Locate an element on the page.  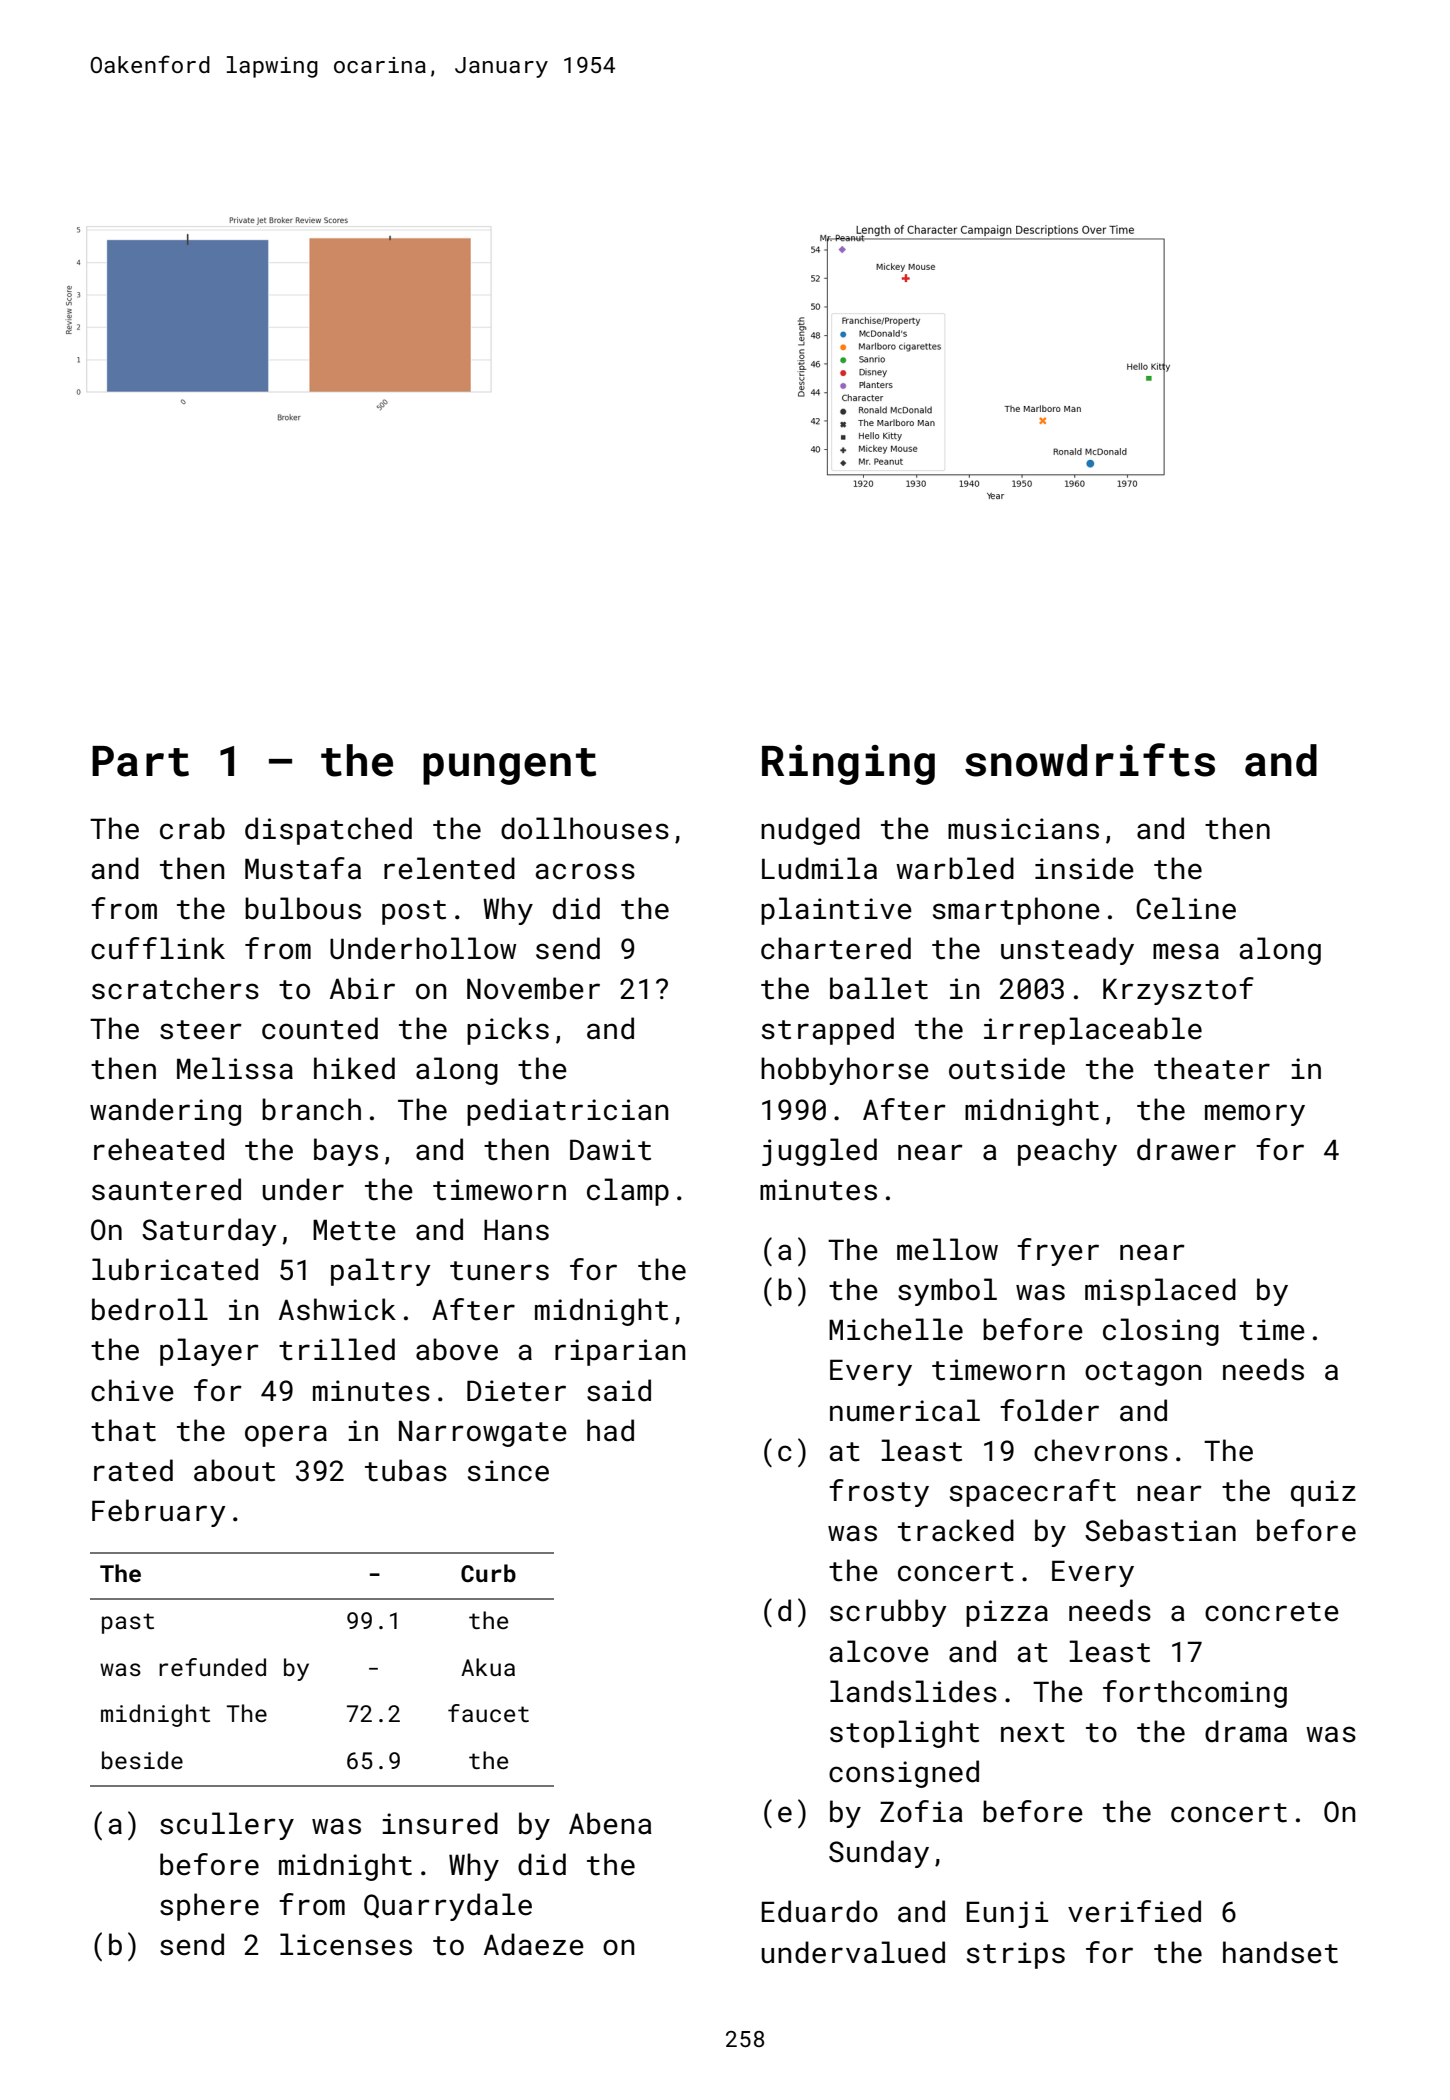
Mustafa is located at coordinates (303, 868).
